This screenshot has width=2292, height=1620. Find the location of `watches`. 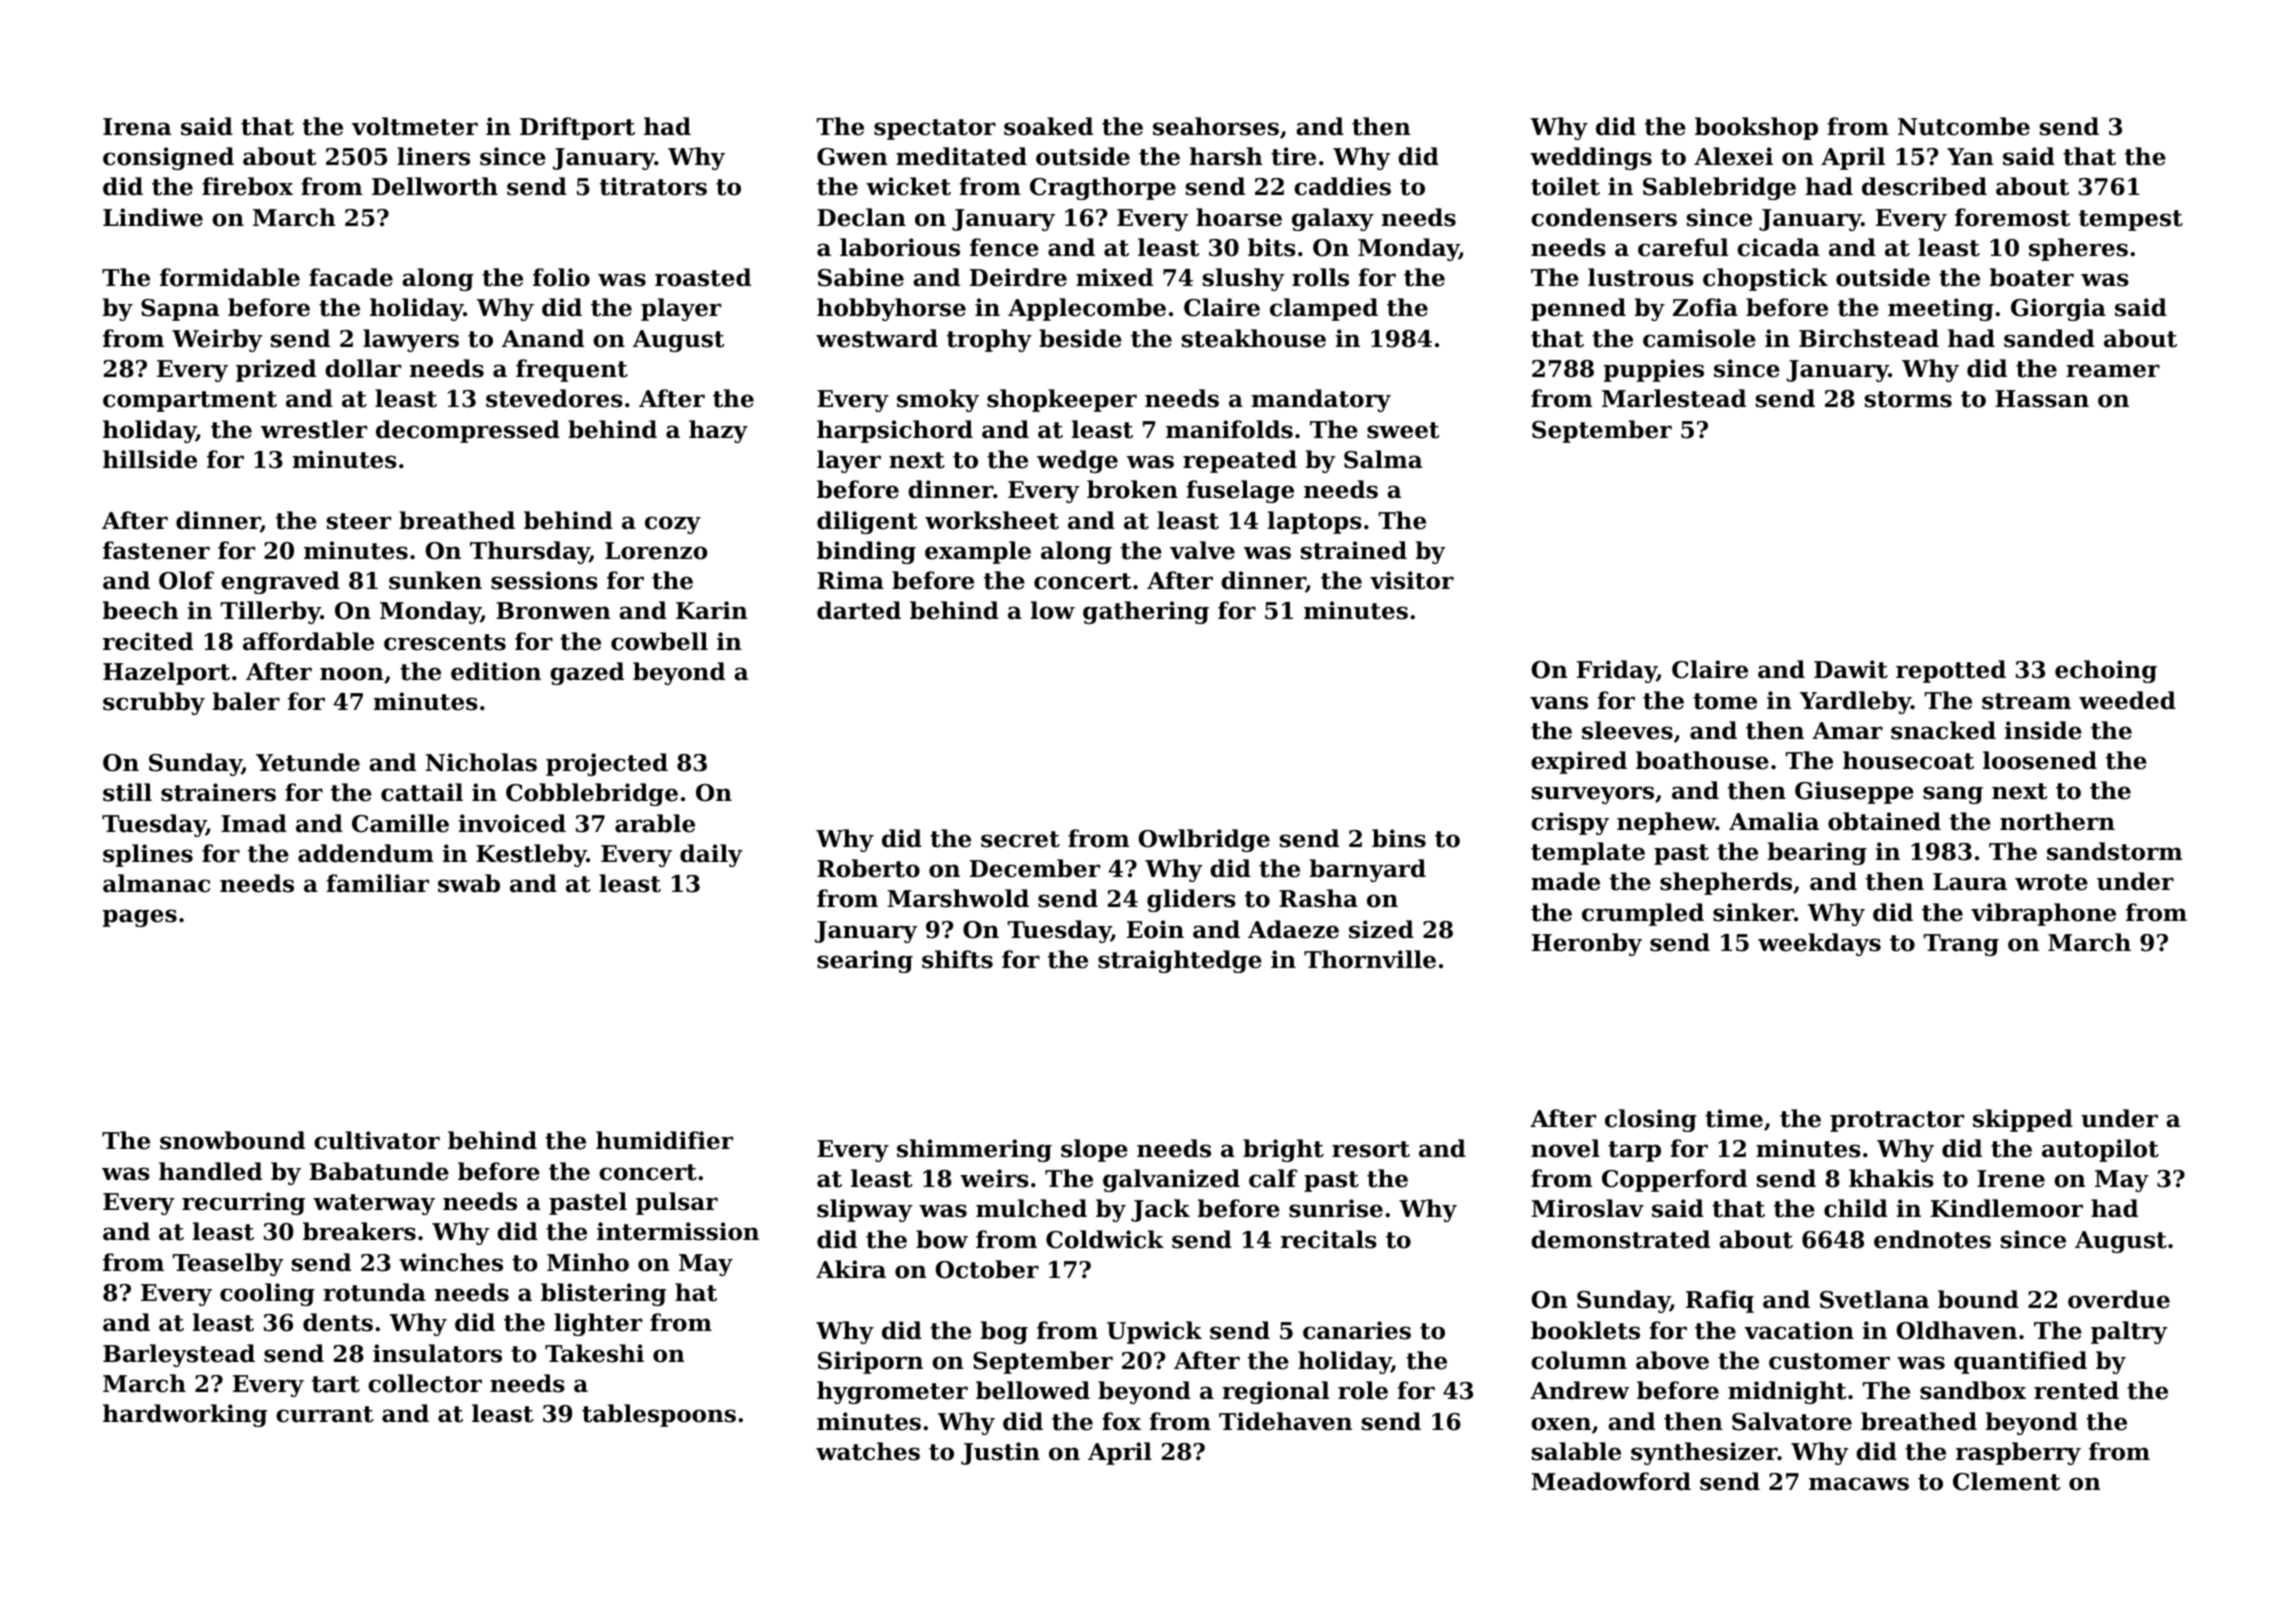

watches is located at coordinates (868, 1451).
